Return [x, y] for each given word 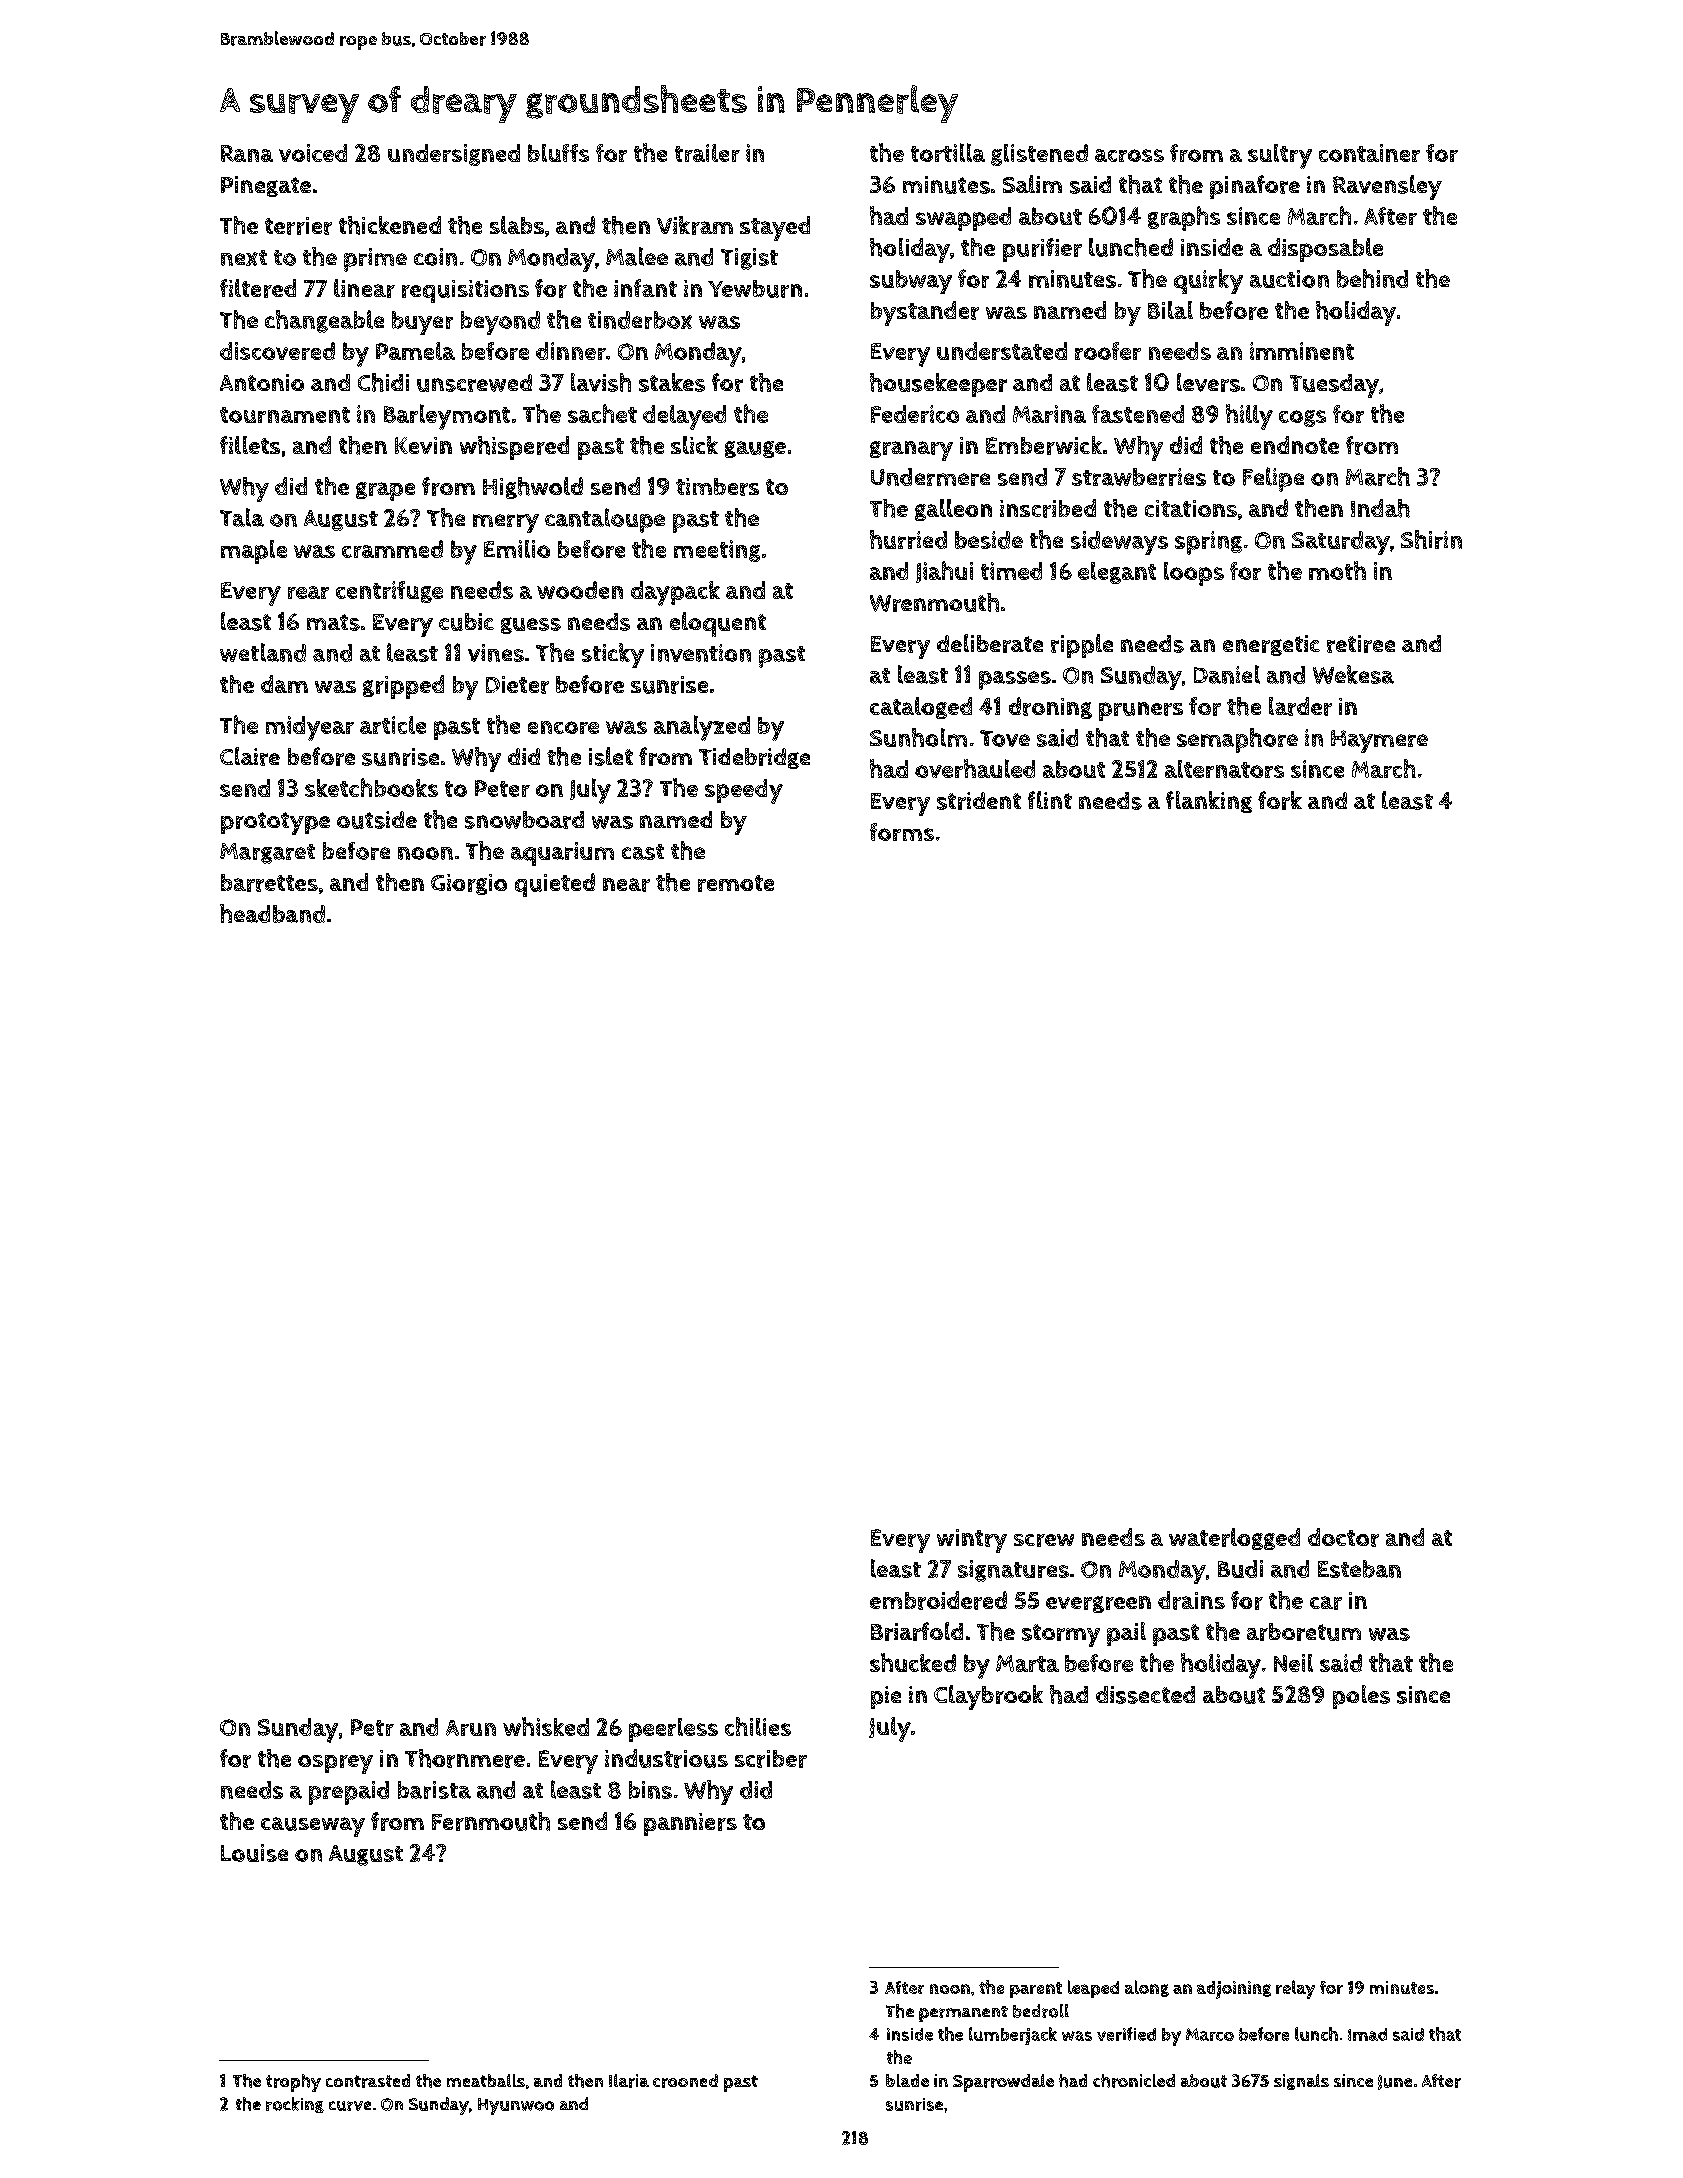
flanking [1209, 802]
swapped [963, 219]
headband [272, 913]
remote [736, 883]
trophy [293, 2083]
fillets [250, 445]
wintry [972, 1541]
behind [1372, 278]
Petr [372, 1727]
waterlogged [1234, 1539]
